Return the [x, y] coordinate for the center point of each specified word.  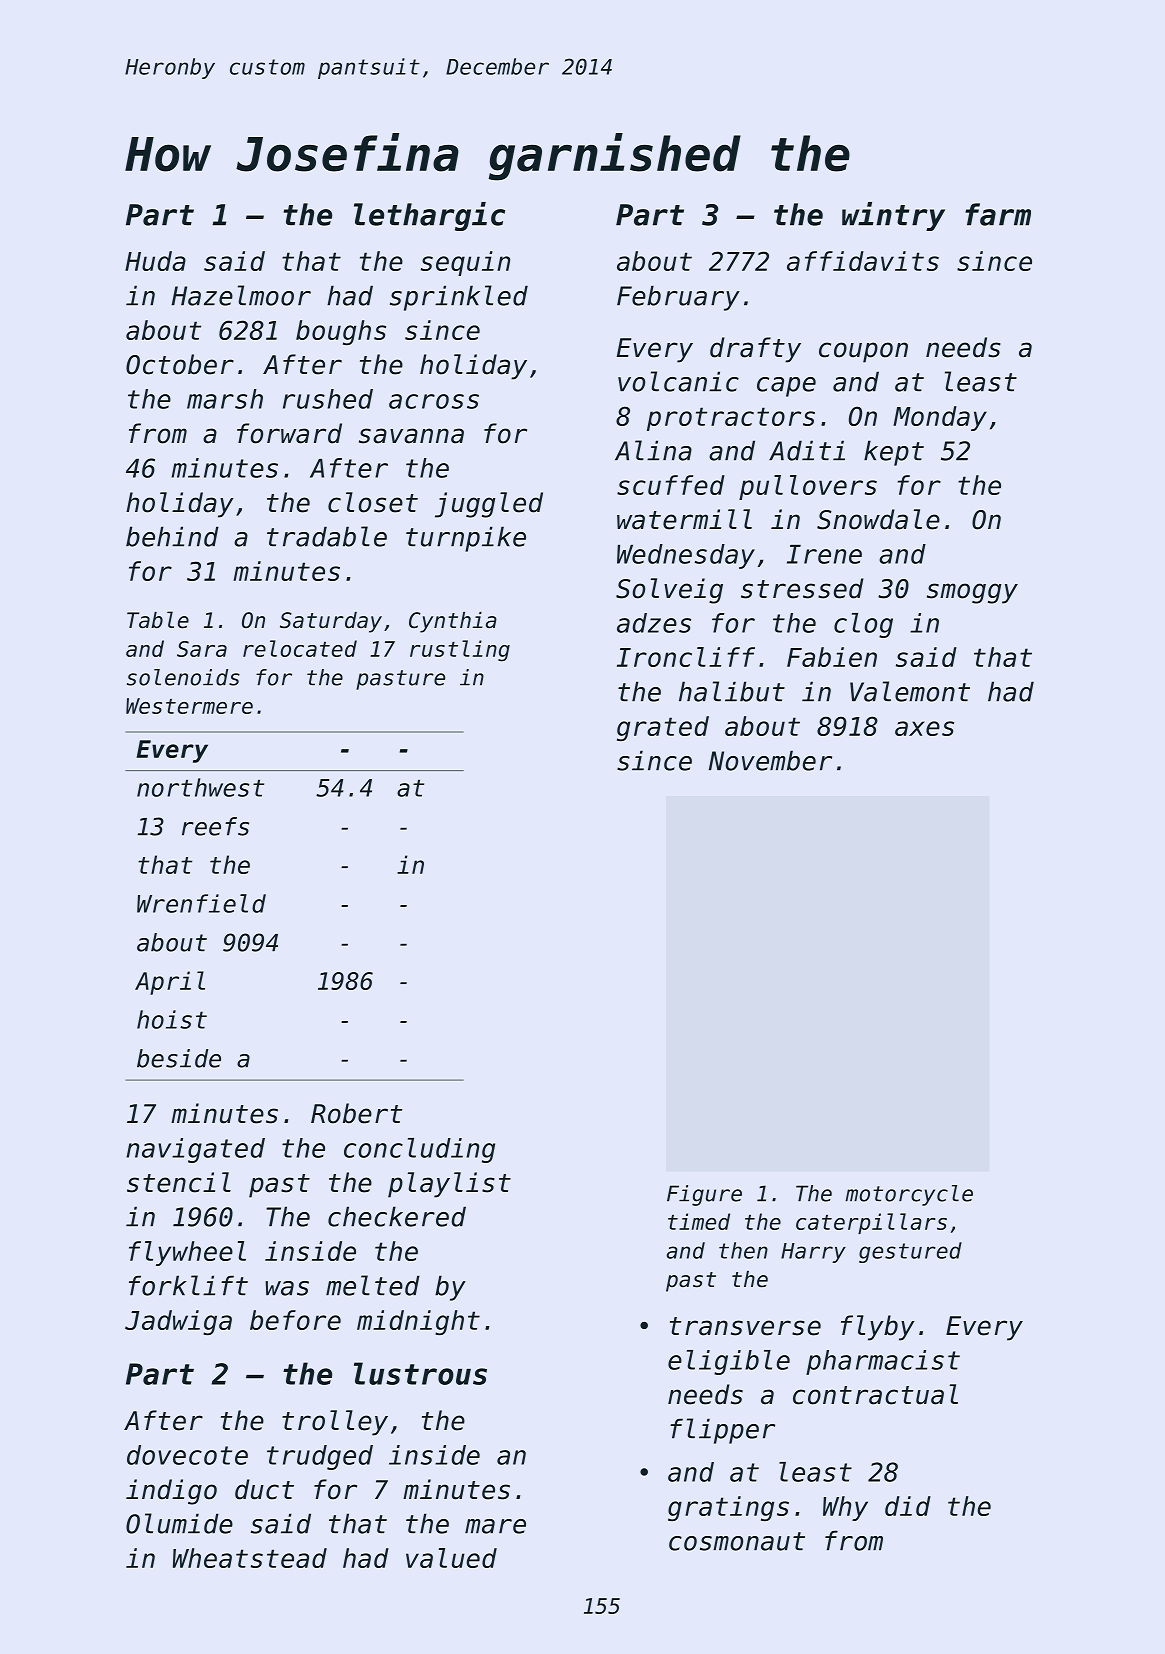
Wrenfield [201, 903]
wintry [893, 216]
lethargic [429, 216]
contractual [875, 1394]
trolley [335, 1423]
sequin [465, 263]
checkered [397, 1216]
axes [924, 728]
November [770, 760]
